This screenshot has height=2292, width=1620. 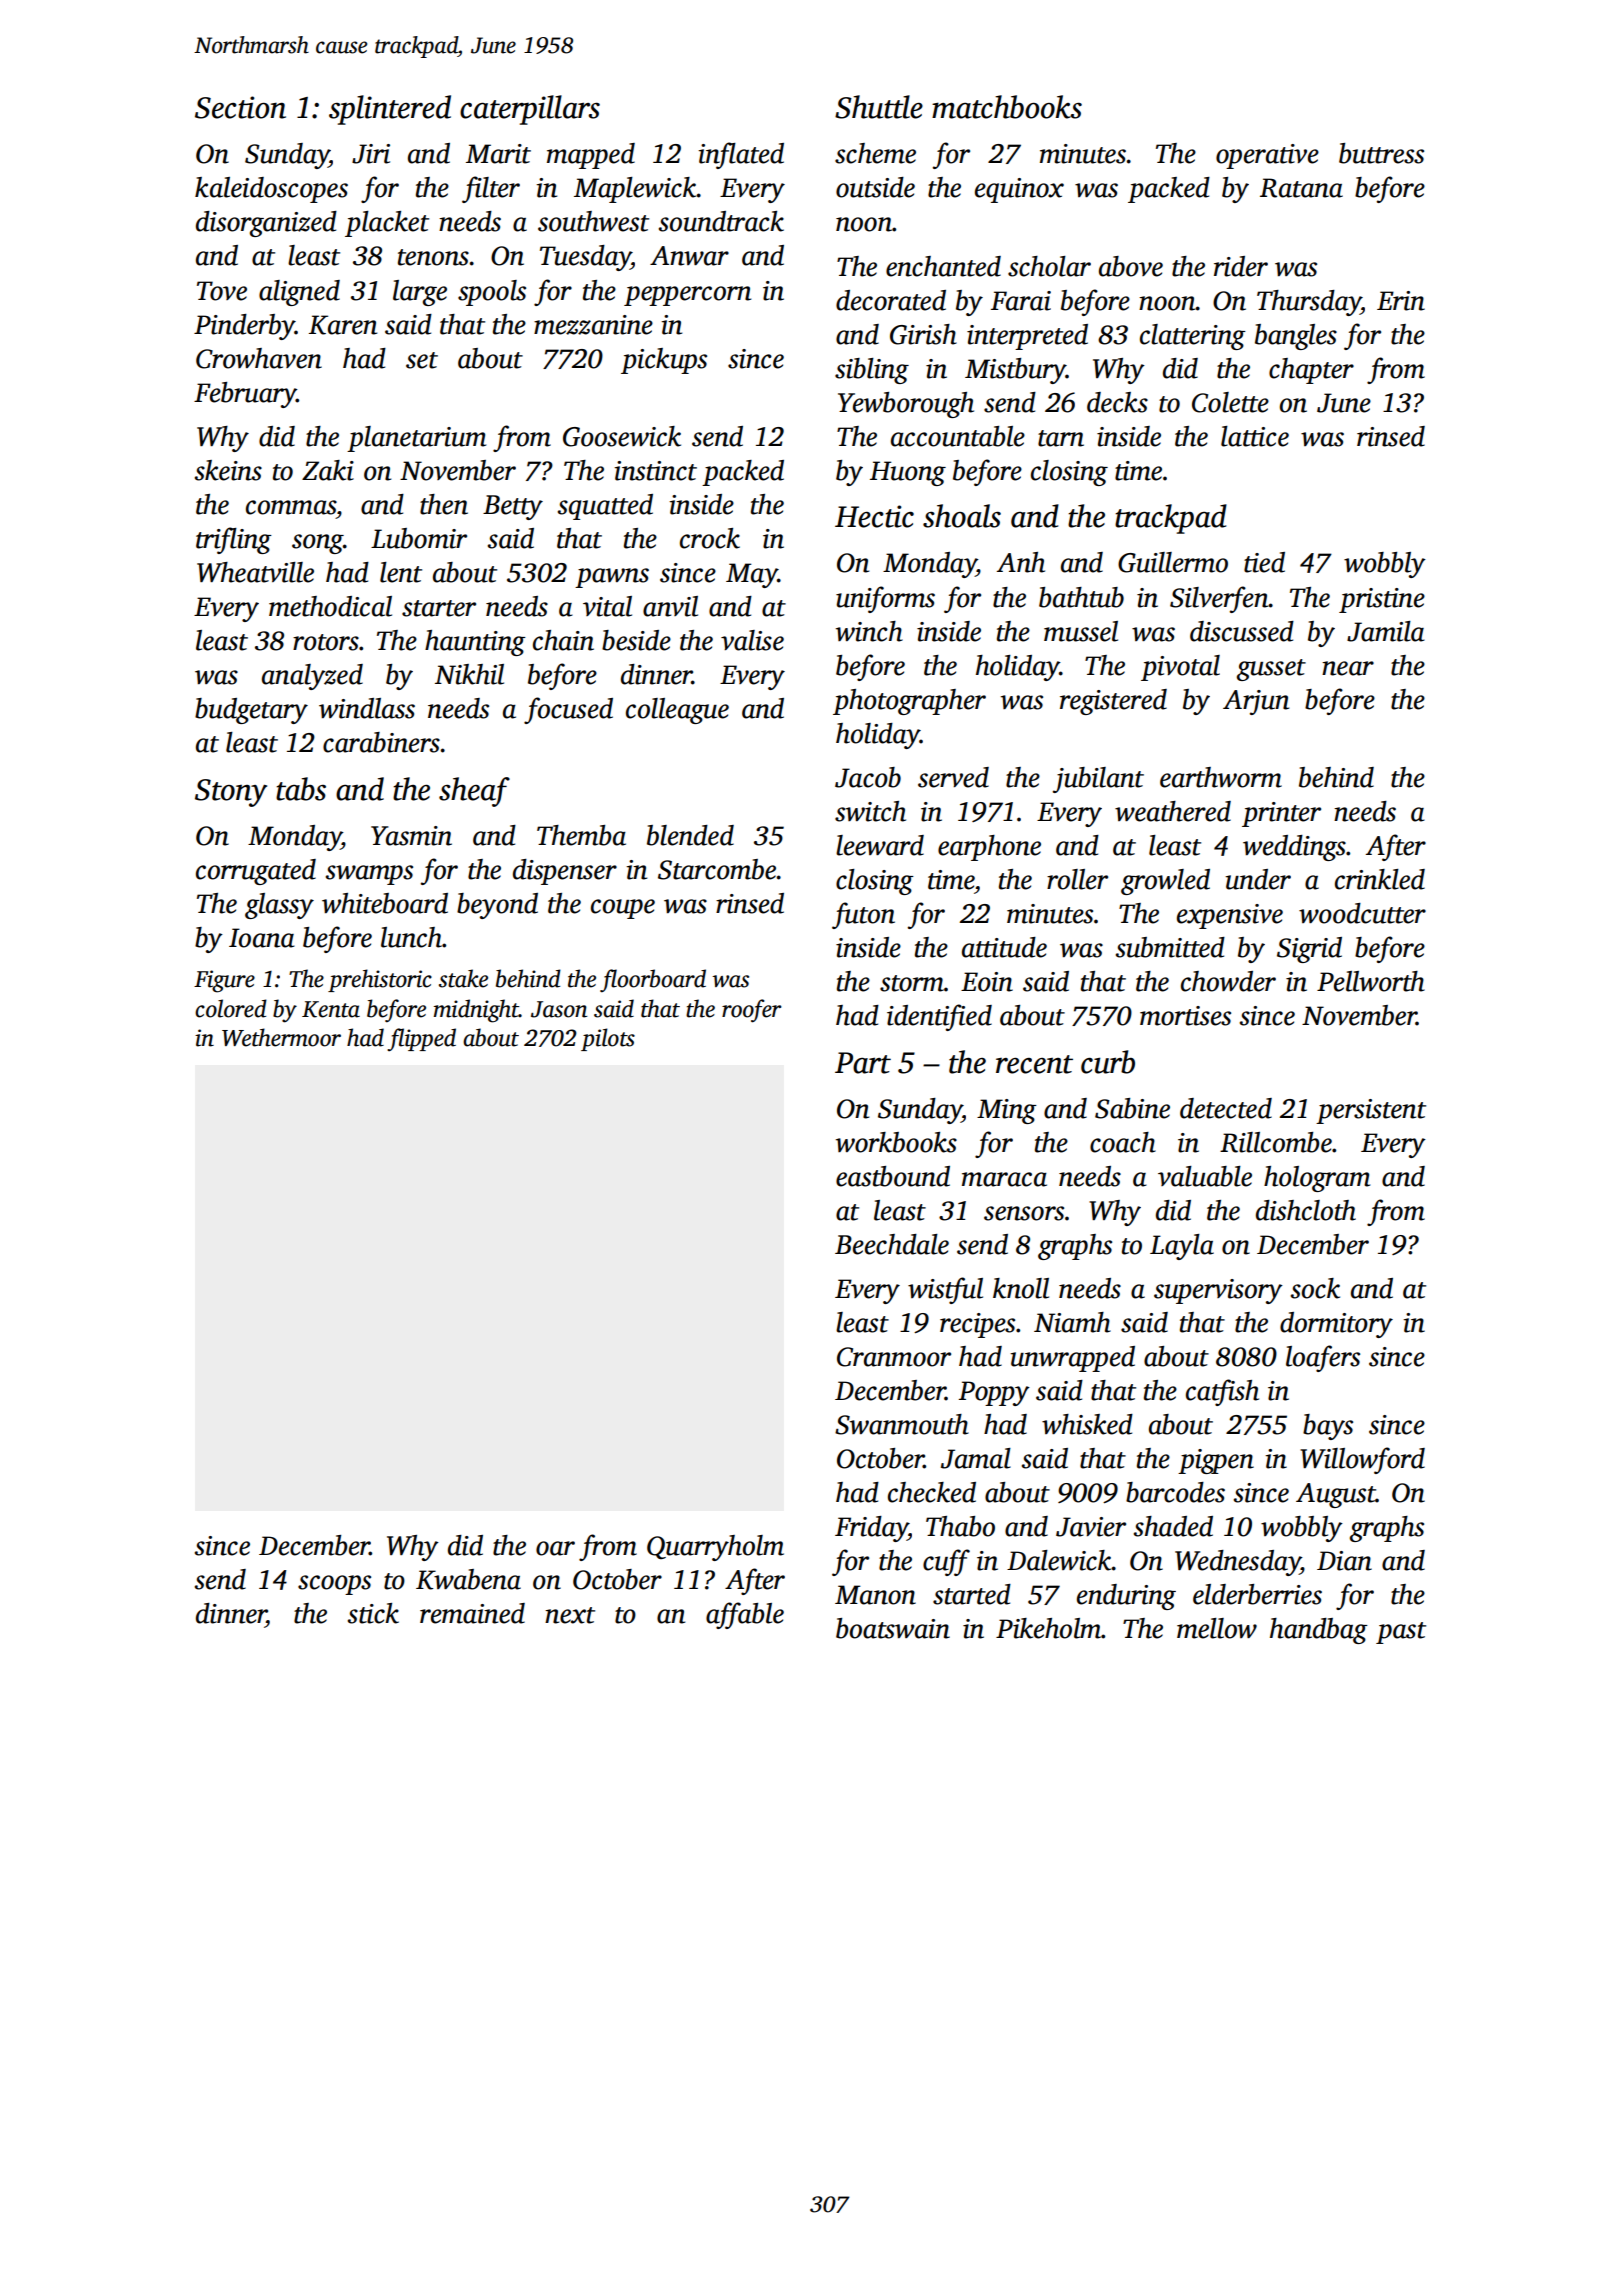 What do you see at coordinates (715, 1548) in the screenshot?
I see `Quarryholm` at bounding box center [715, 1548].
